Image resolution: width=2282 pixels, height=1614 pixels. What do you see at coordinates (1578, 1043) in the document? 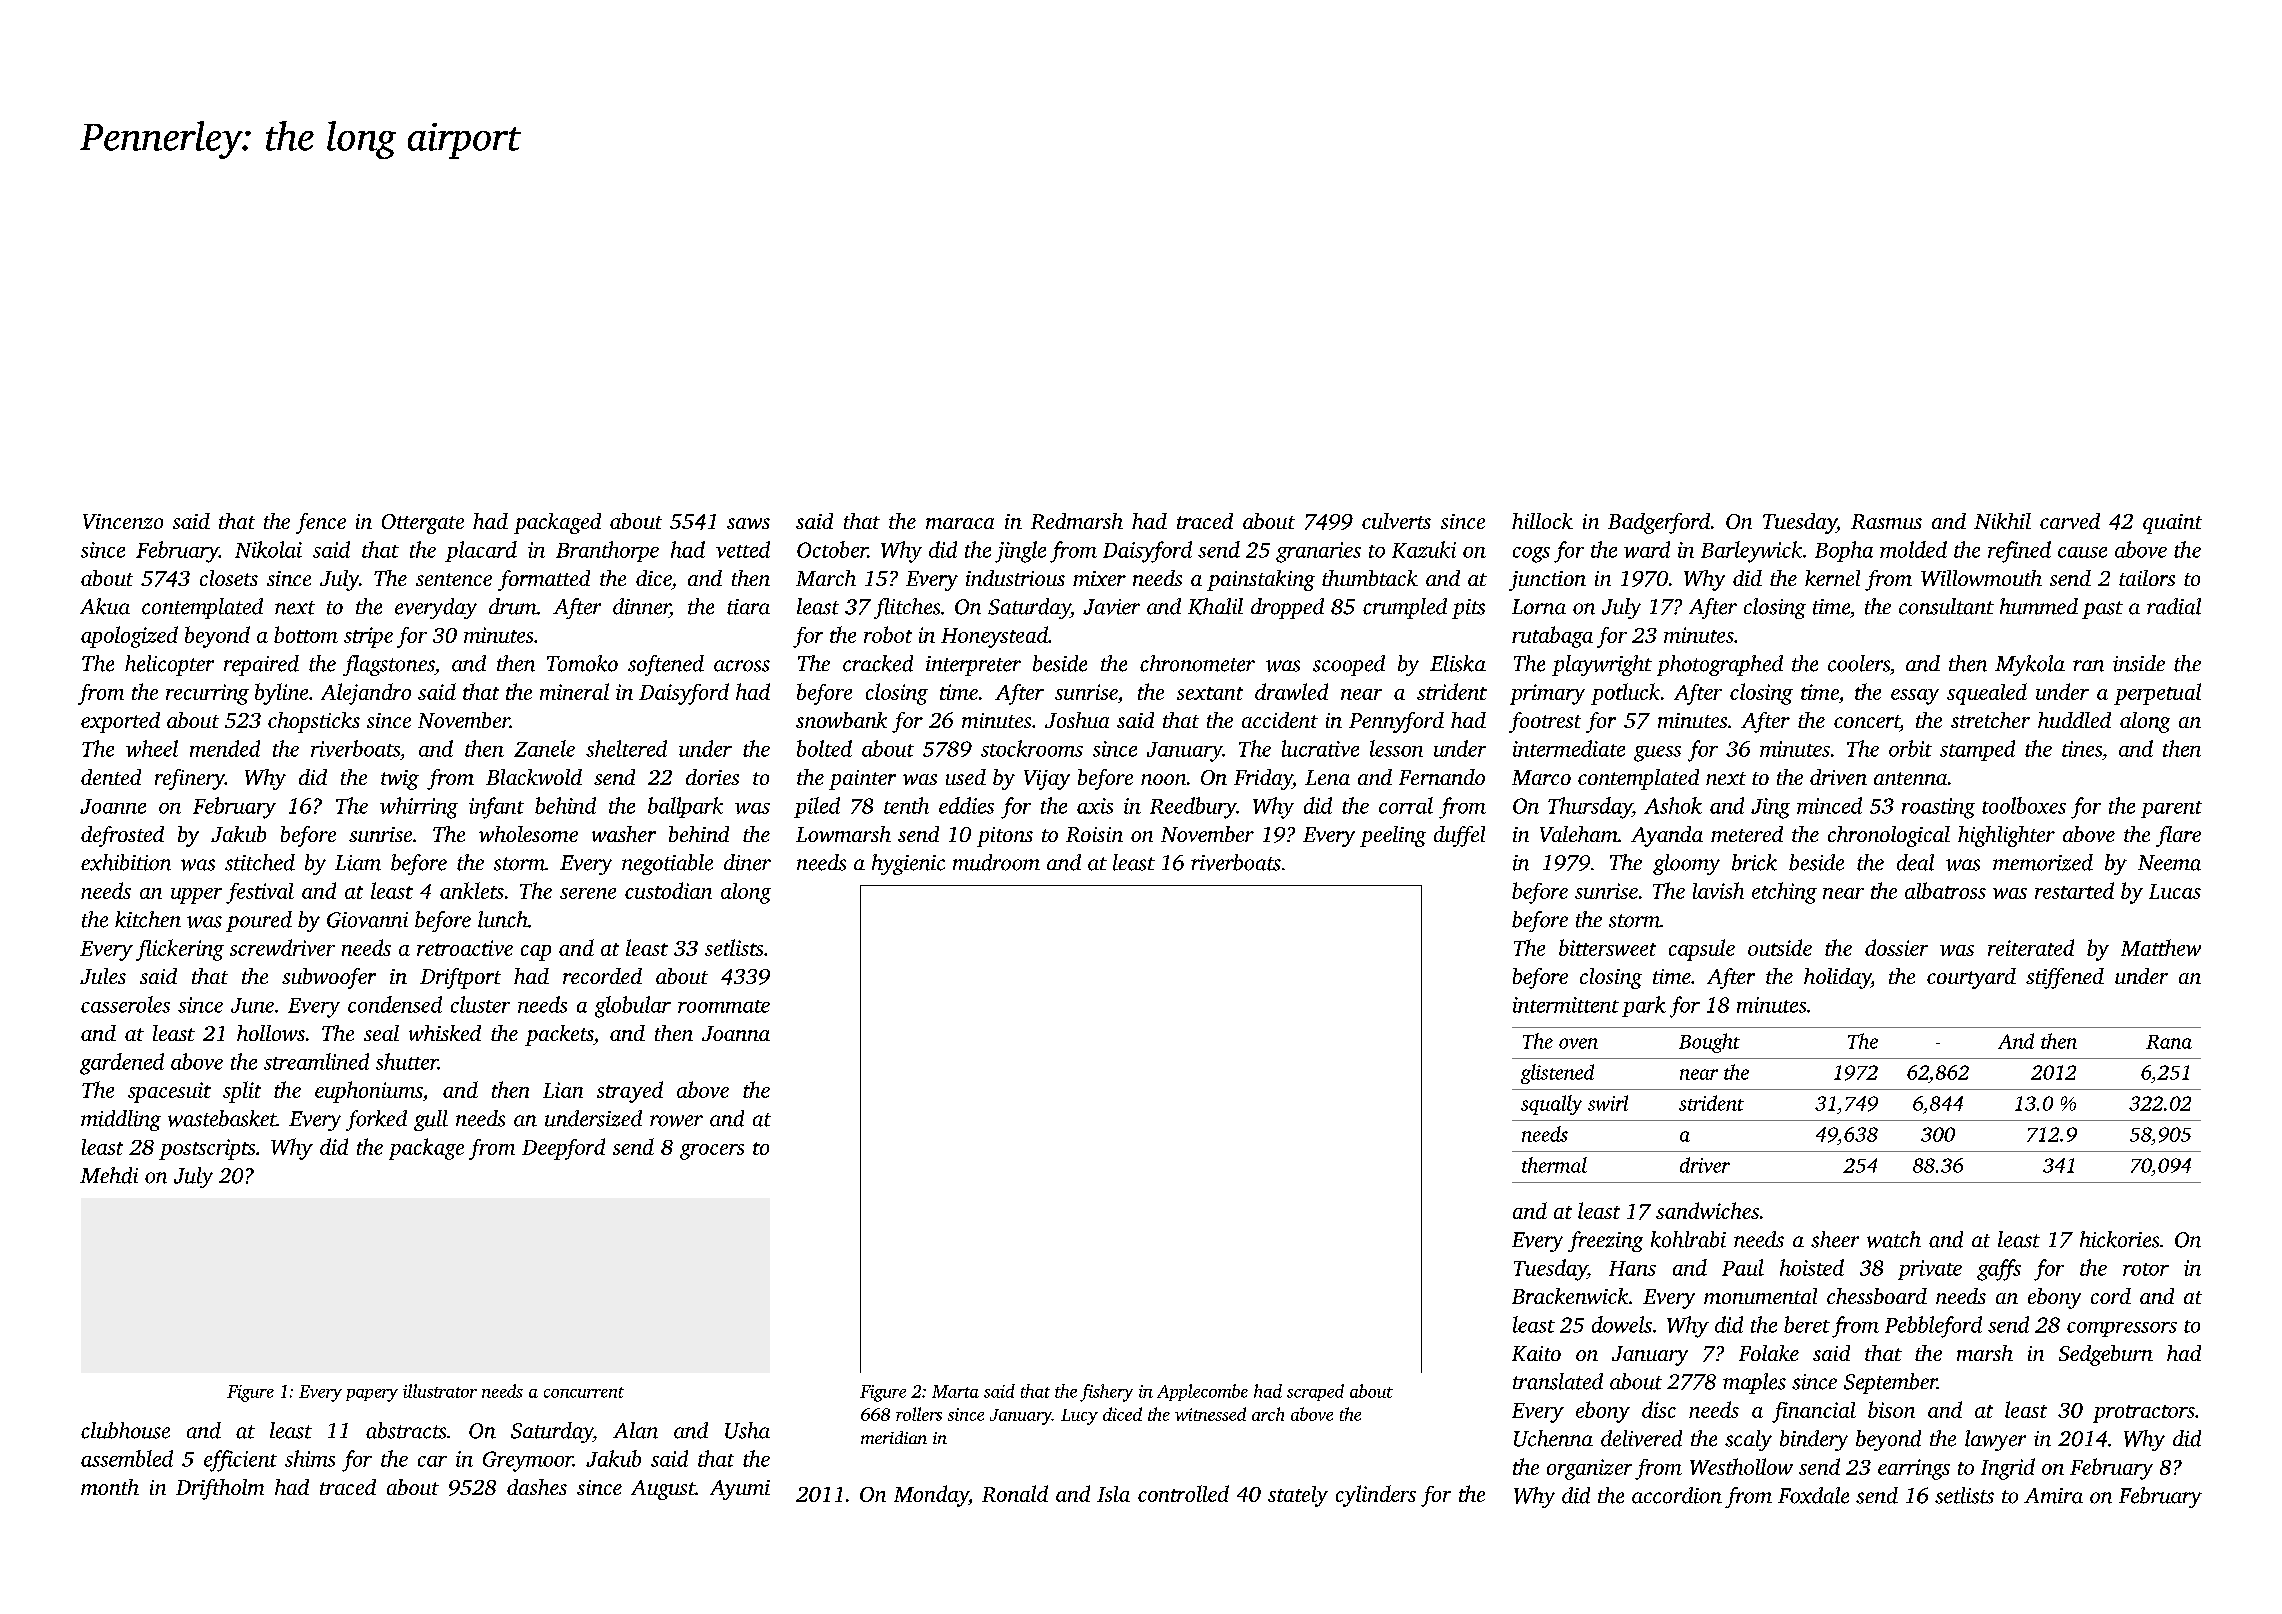
I see `oven` at bounding box center [1578, 1043].
